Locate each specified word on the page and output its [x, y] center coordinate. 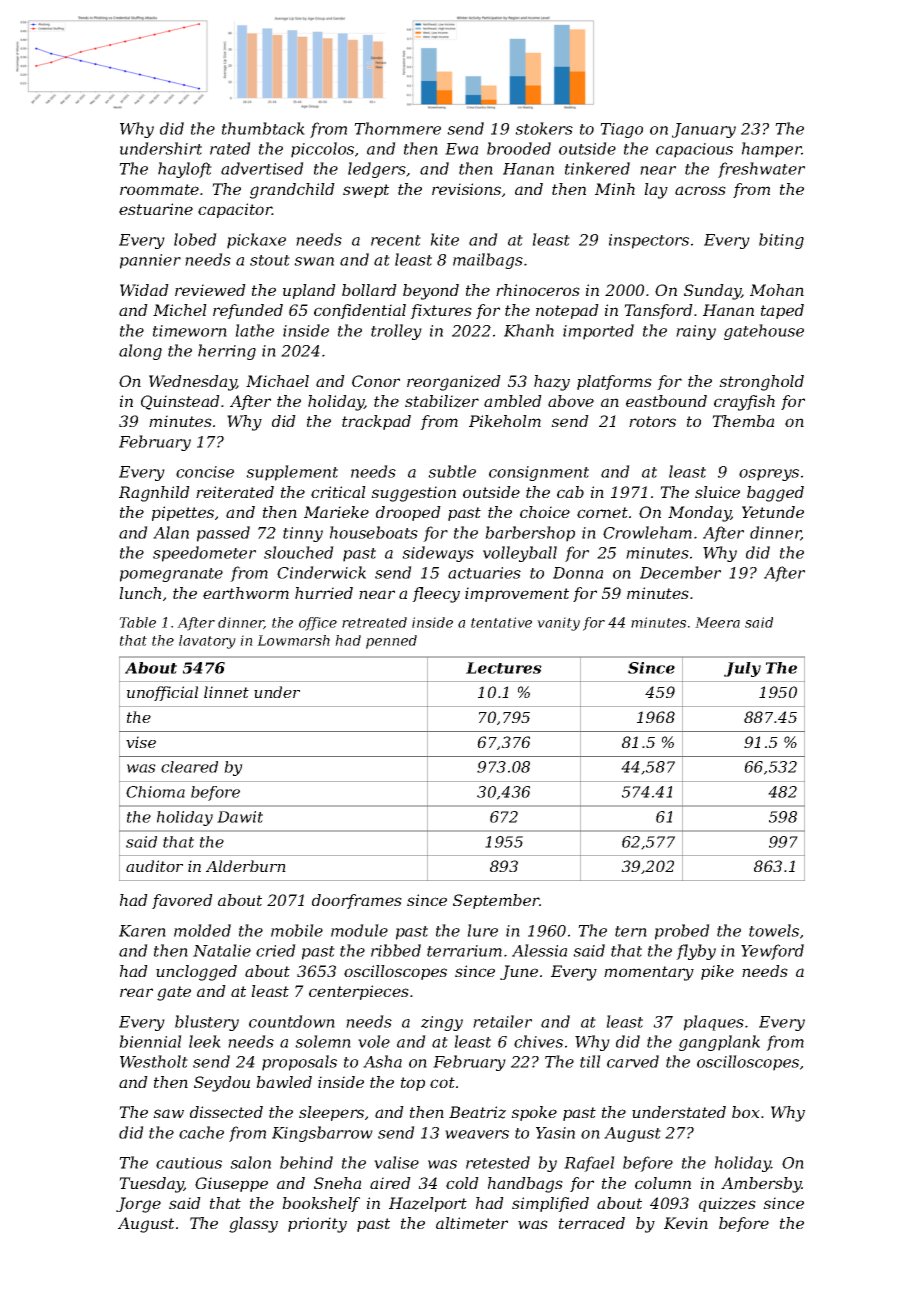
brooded [519, 148]
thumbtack [263, 128]
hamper [772, 150]
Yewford [772, 952]
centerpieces [359, 992]
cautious [189, 1163]
